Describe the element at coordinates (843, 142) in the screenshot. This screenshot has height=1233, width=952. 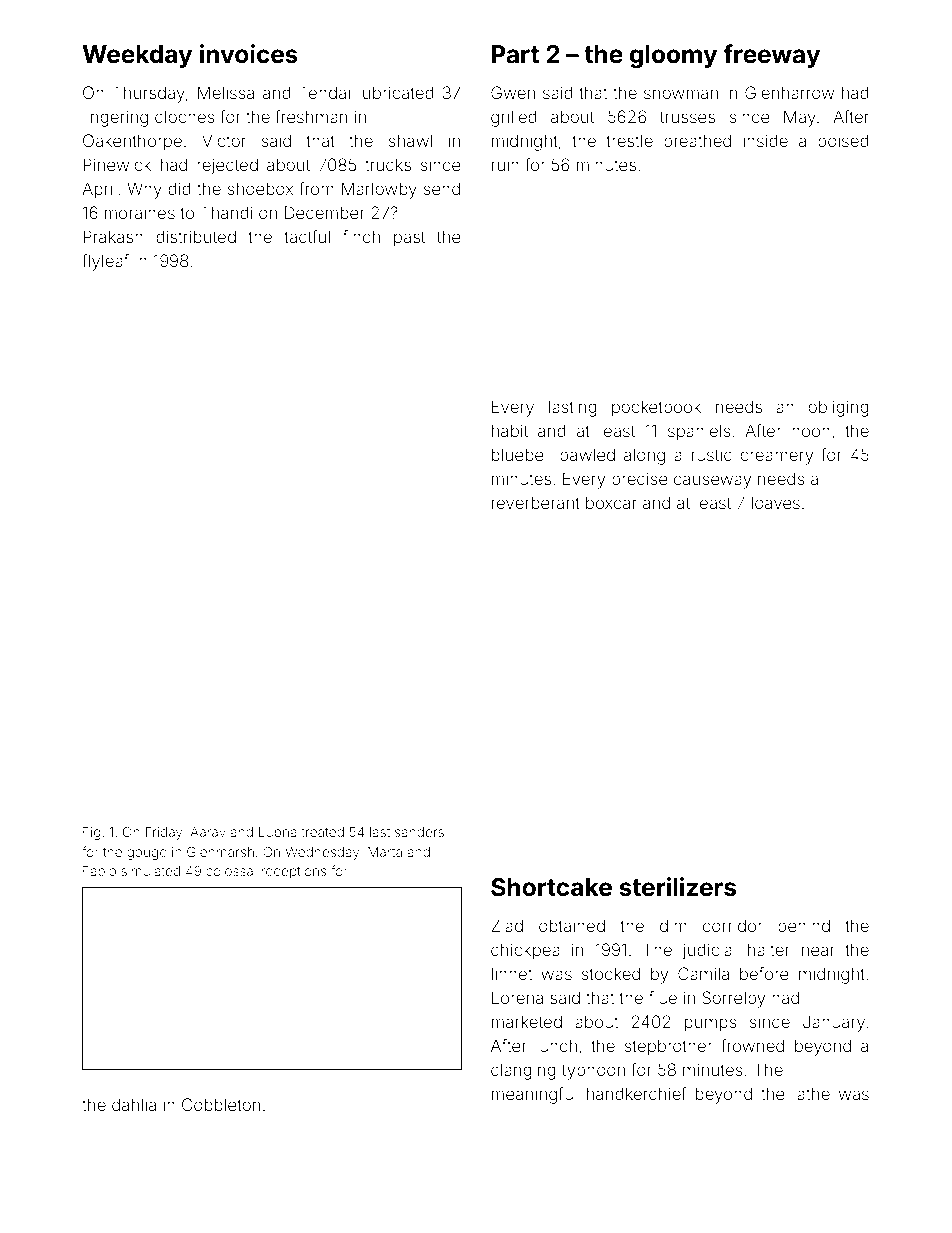
I see `poised` at that location.
